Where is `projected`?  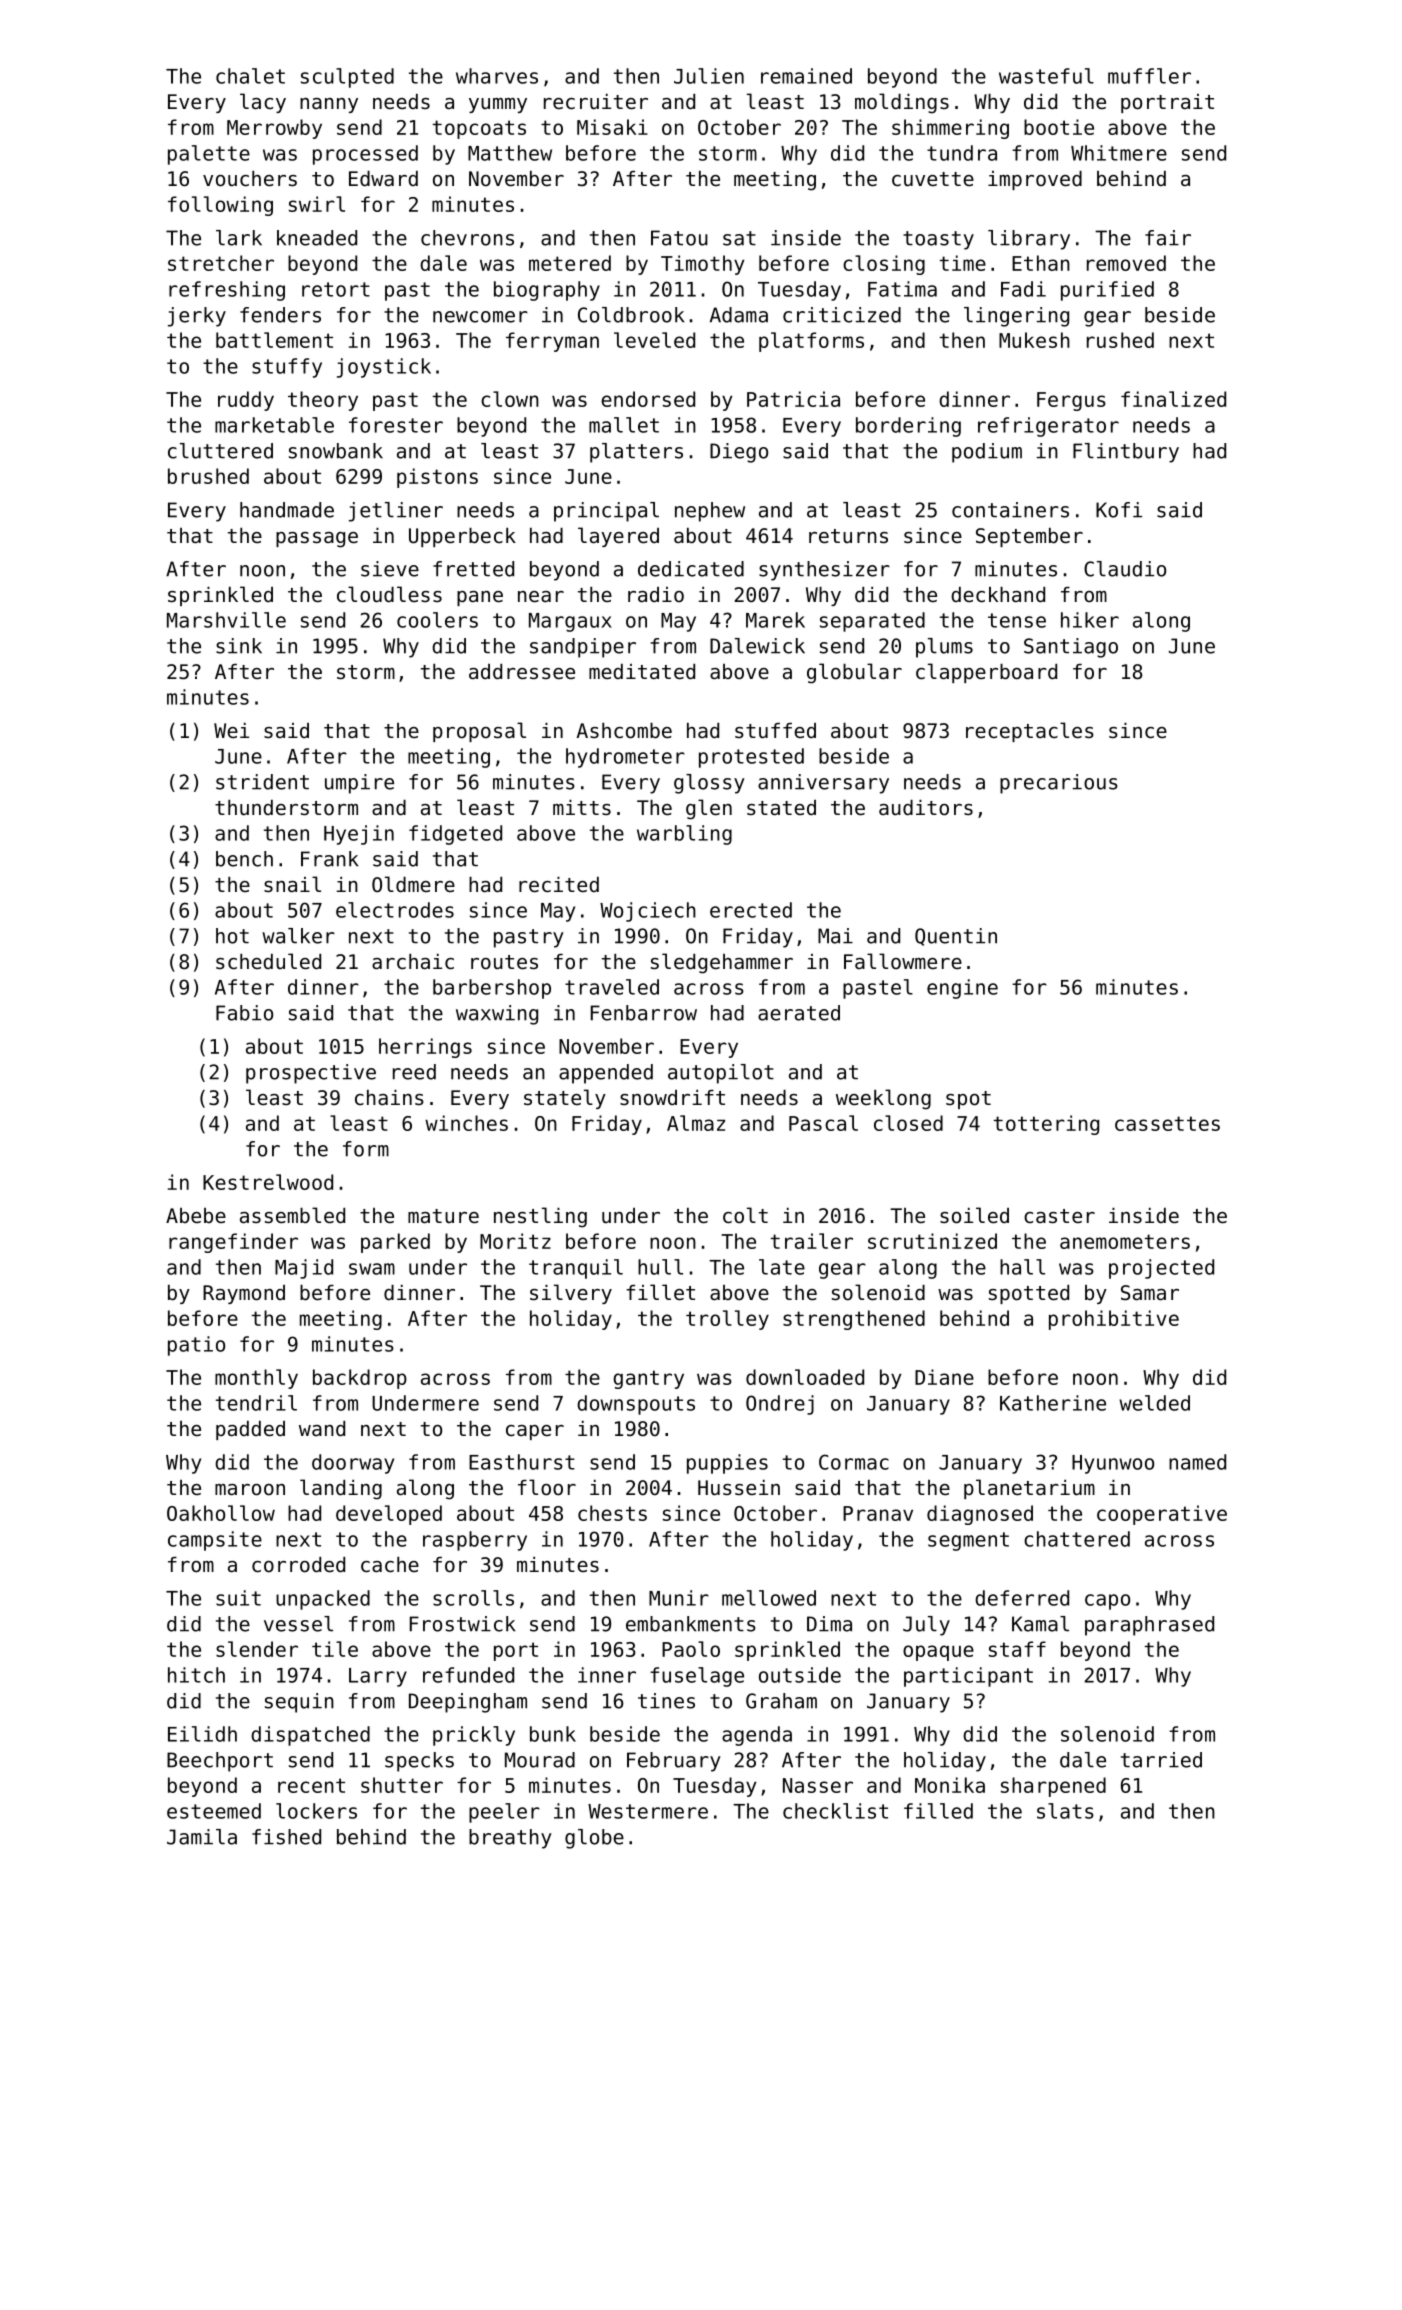 projected is located at coordinates (1161, 1269).
